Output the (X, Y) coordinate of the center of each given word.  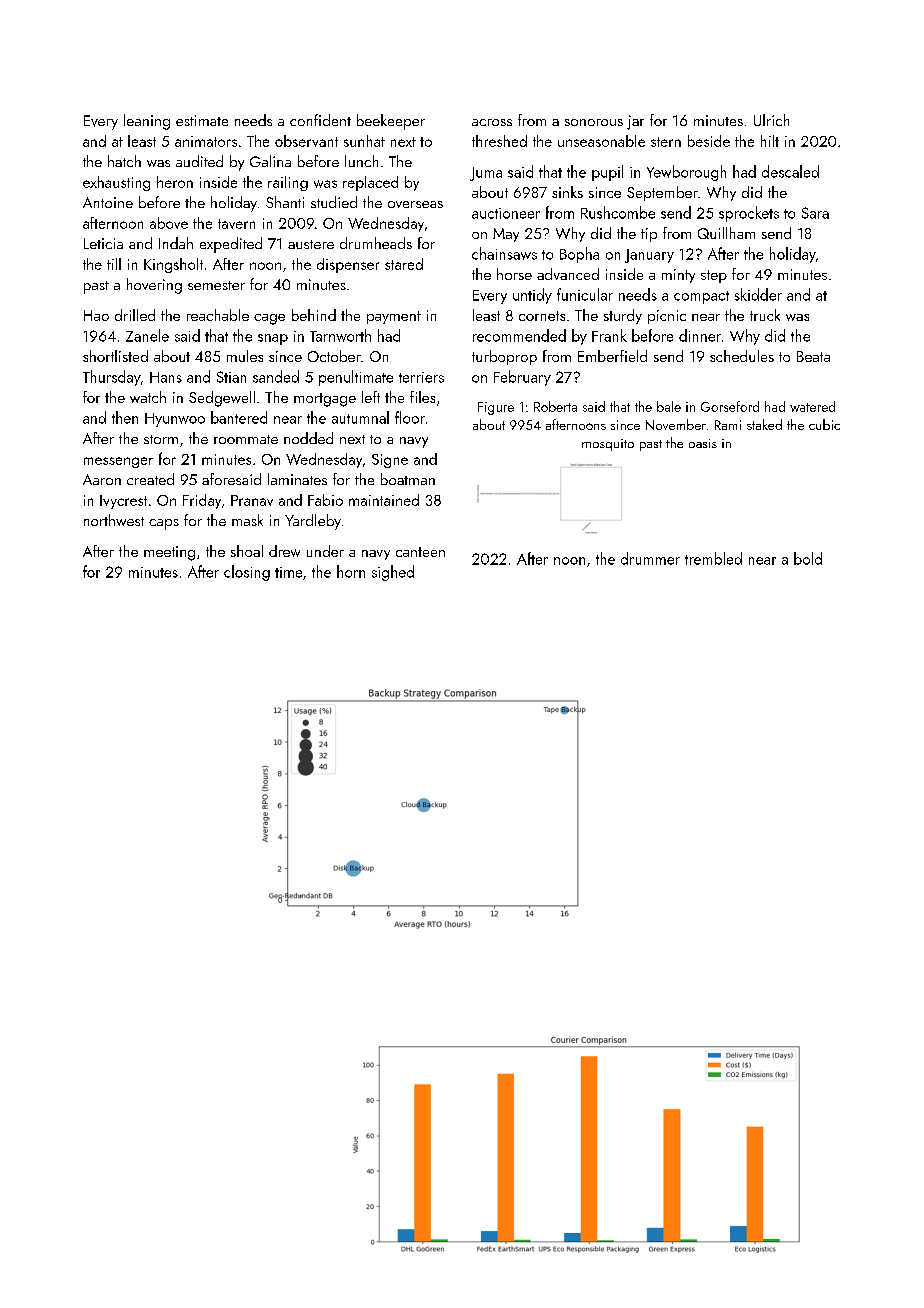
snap (273, 339)
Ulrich (771, 120)
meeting (169, 553)
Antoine (108, 202)
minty (678, 276)
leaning (147, 122)
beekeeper (391, 122)
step (714, 276)
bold (808, 558)
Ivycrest (123, 502)
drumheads (376, 243)
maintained (384, 500)
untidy (532, 296)
